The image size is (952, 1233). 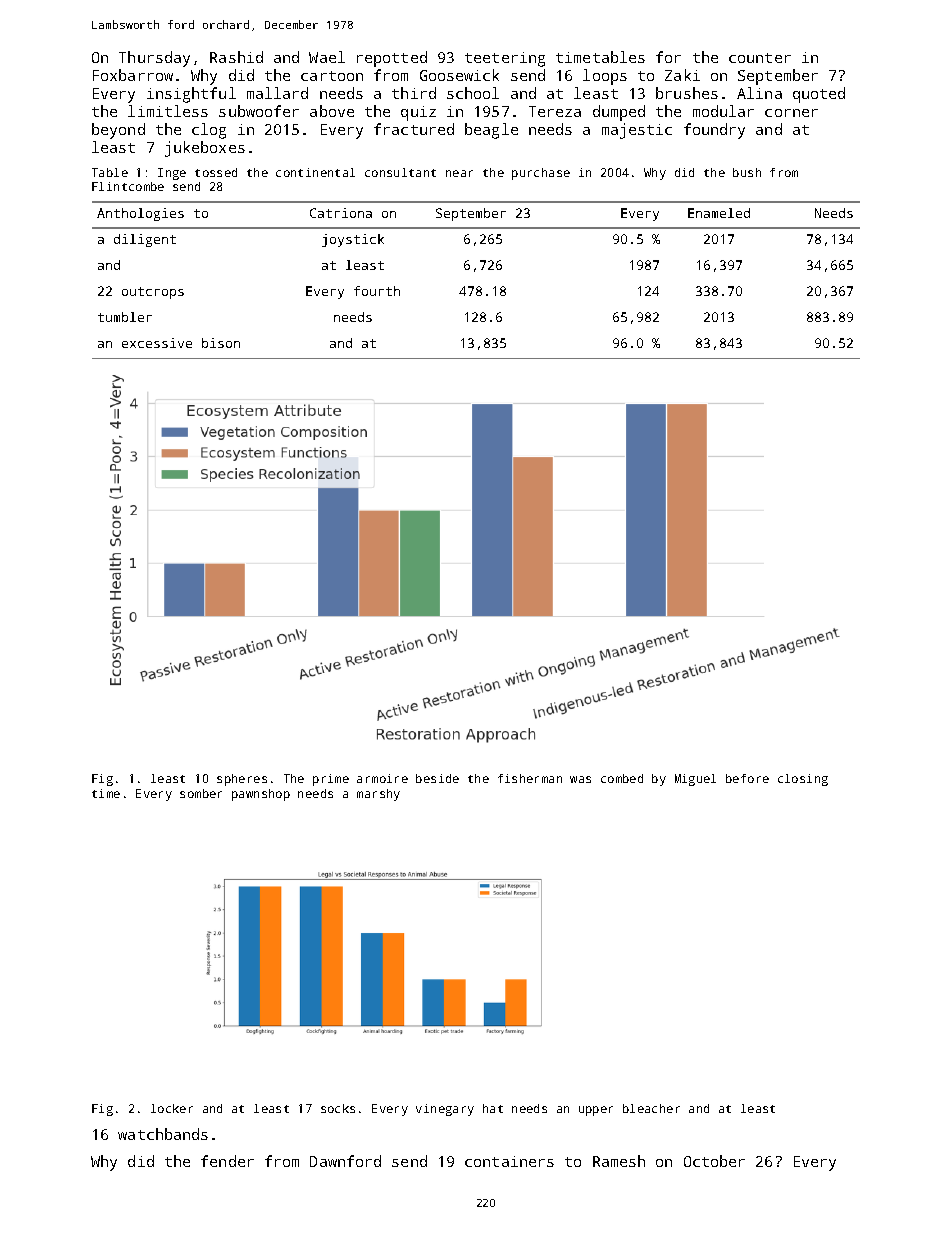 I want to click on bush, so click(x=747, y=172).
